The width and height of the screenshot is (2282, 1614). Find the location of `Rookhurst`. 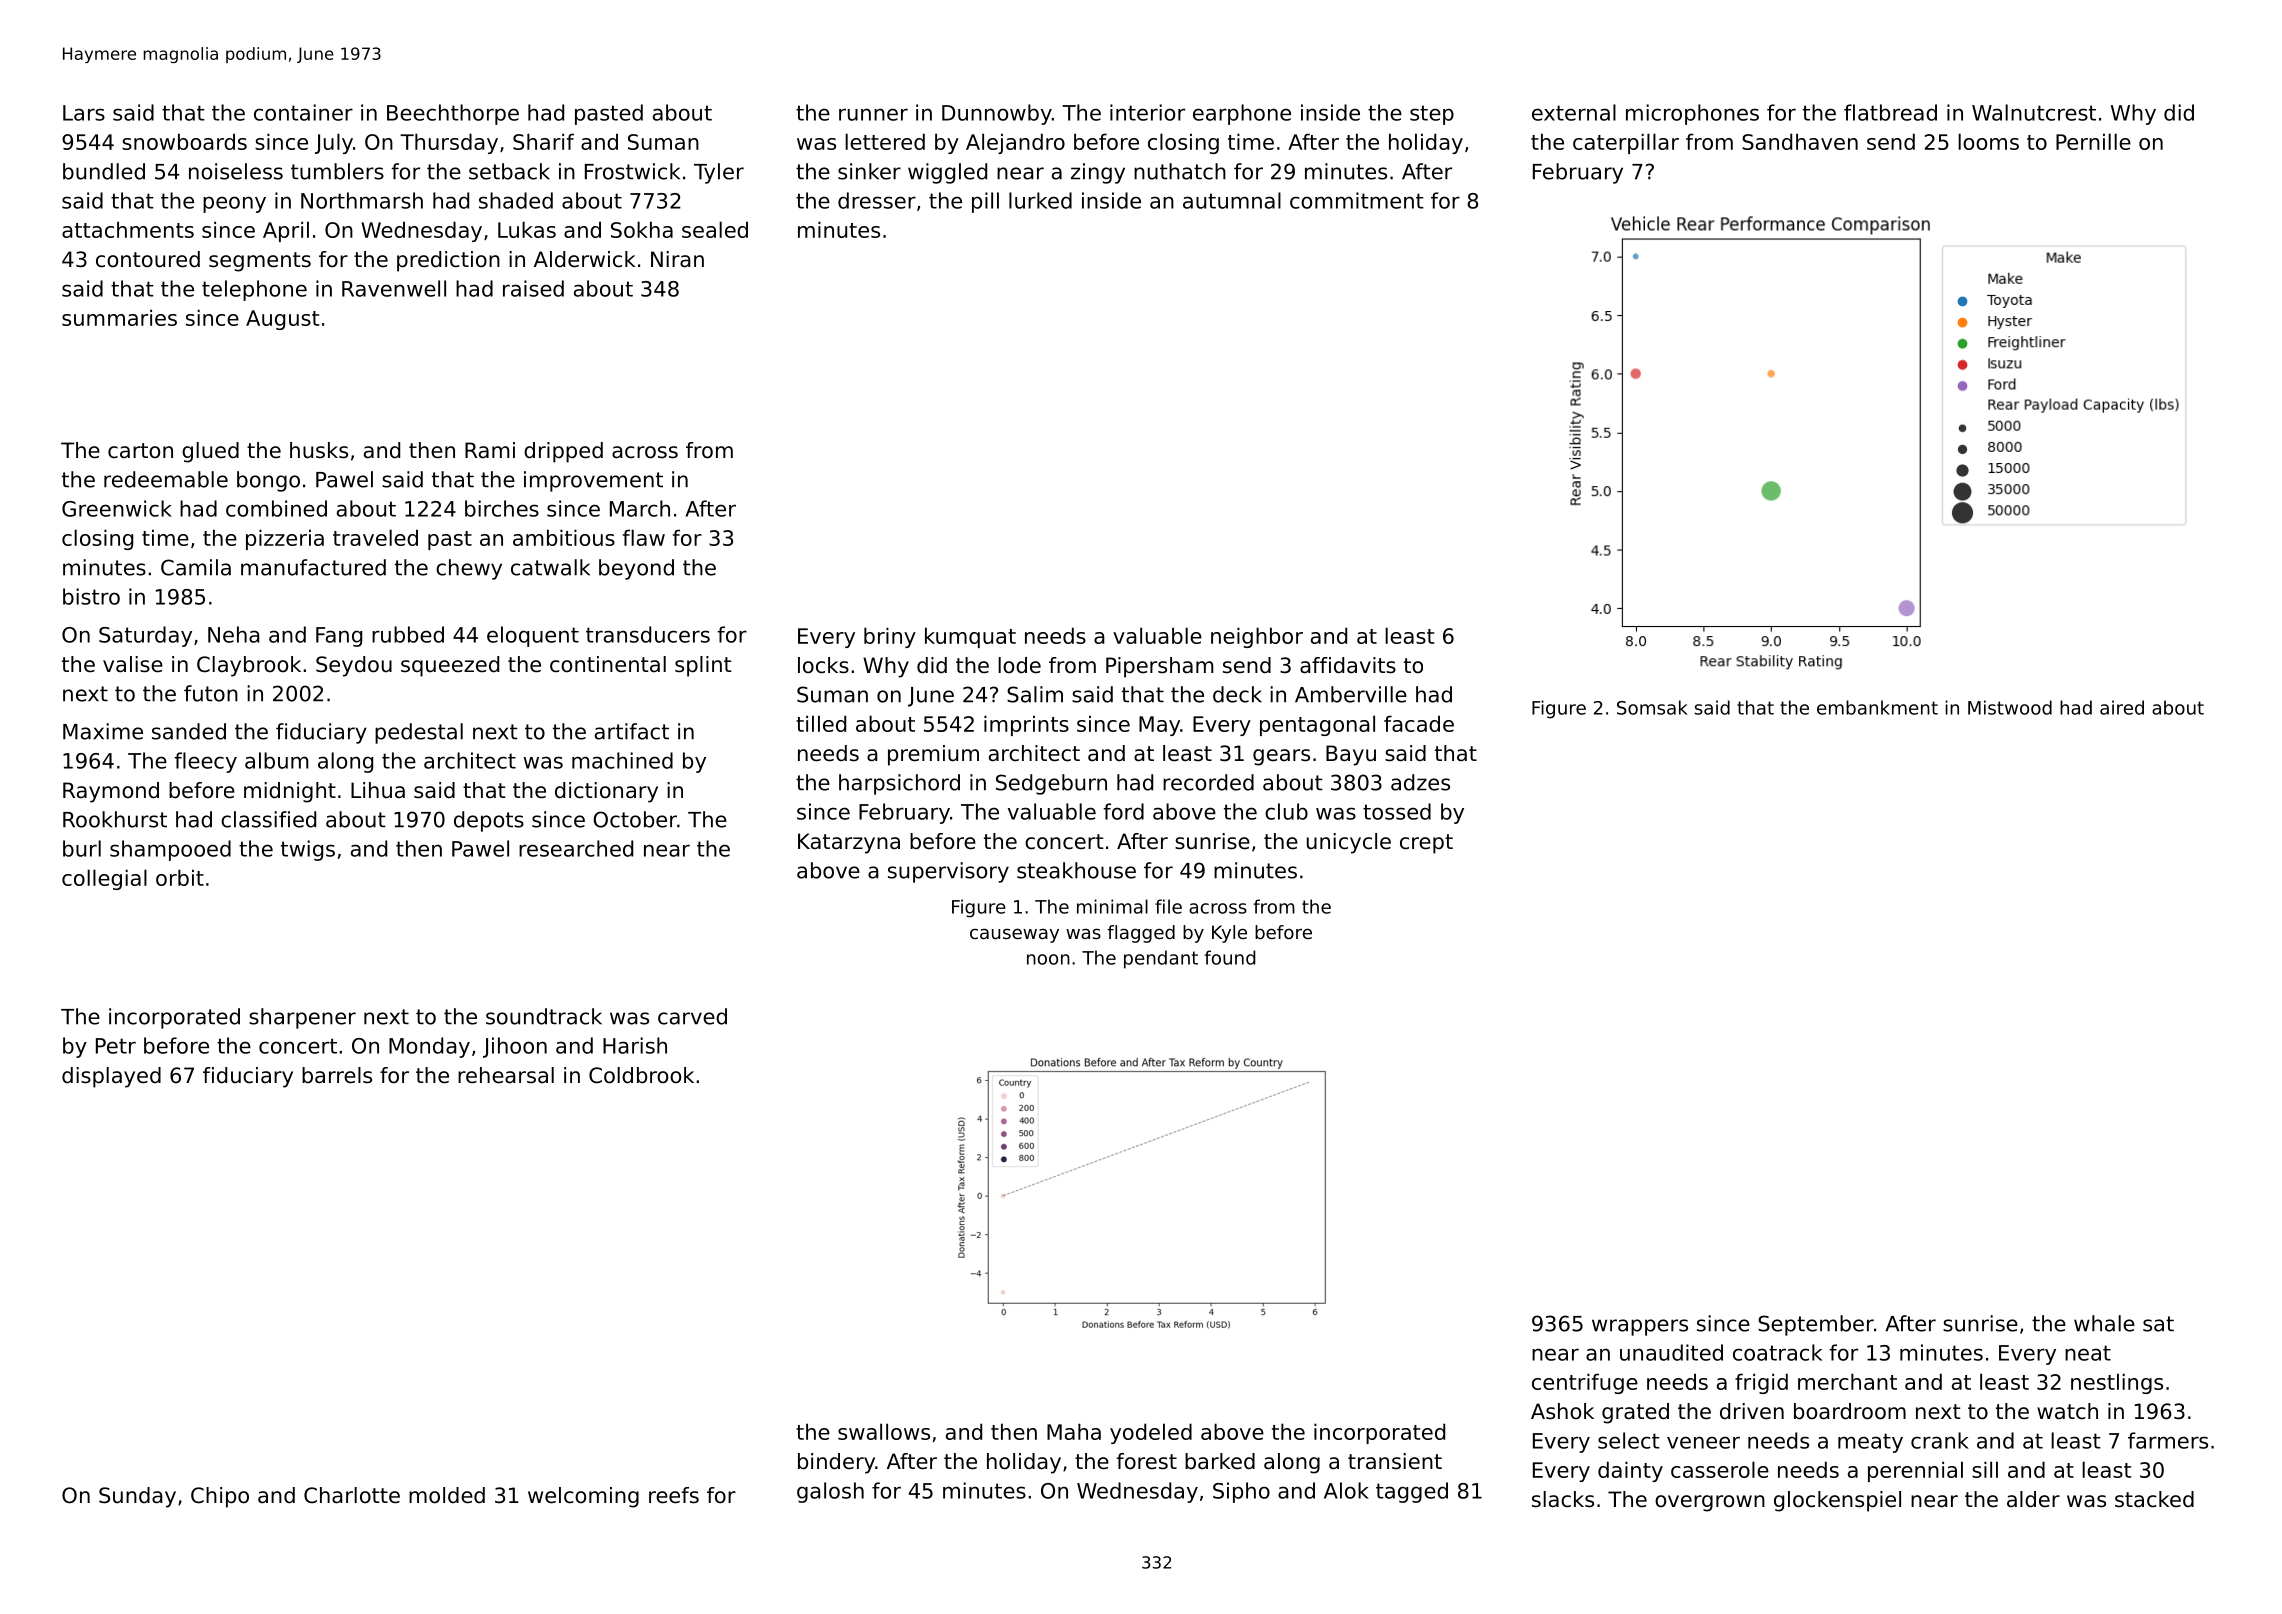

Rookhurst is located at coordinates (115, 819).
